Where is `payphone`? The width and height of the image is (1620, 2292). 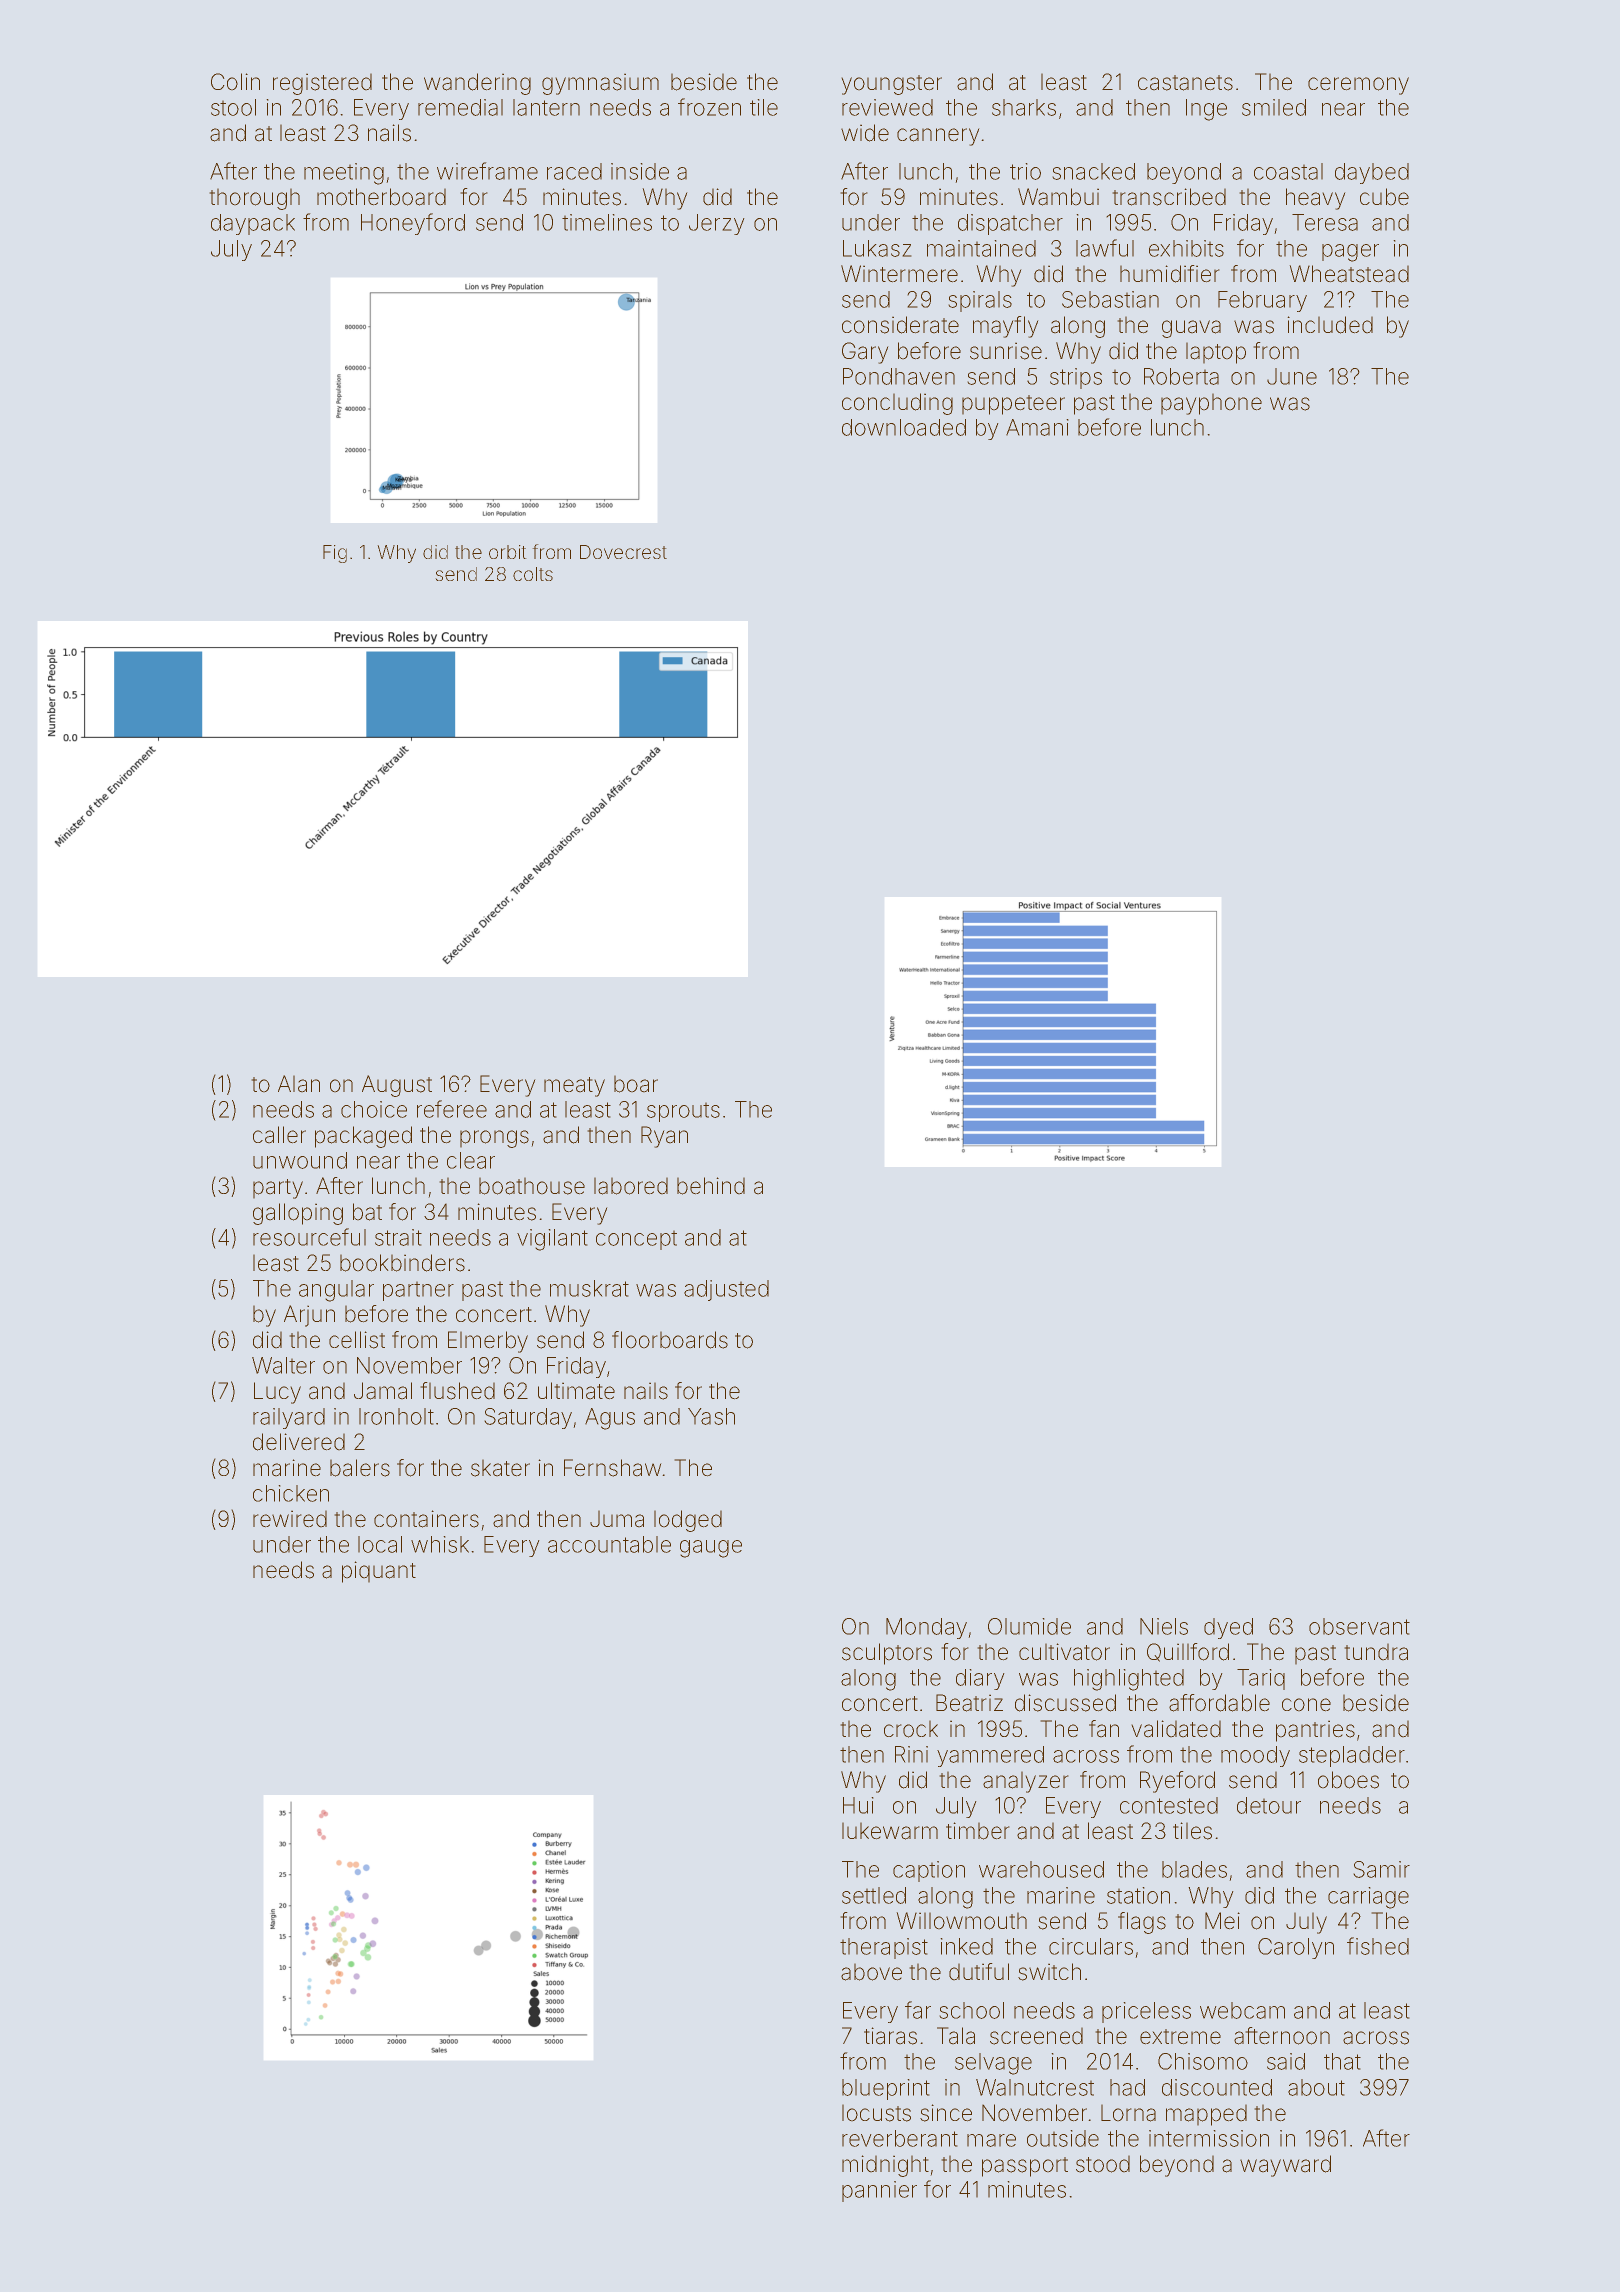
payphone is located at coordinates (1211, 404).
